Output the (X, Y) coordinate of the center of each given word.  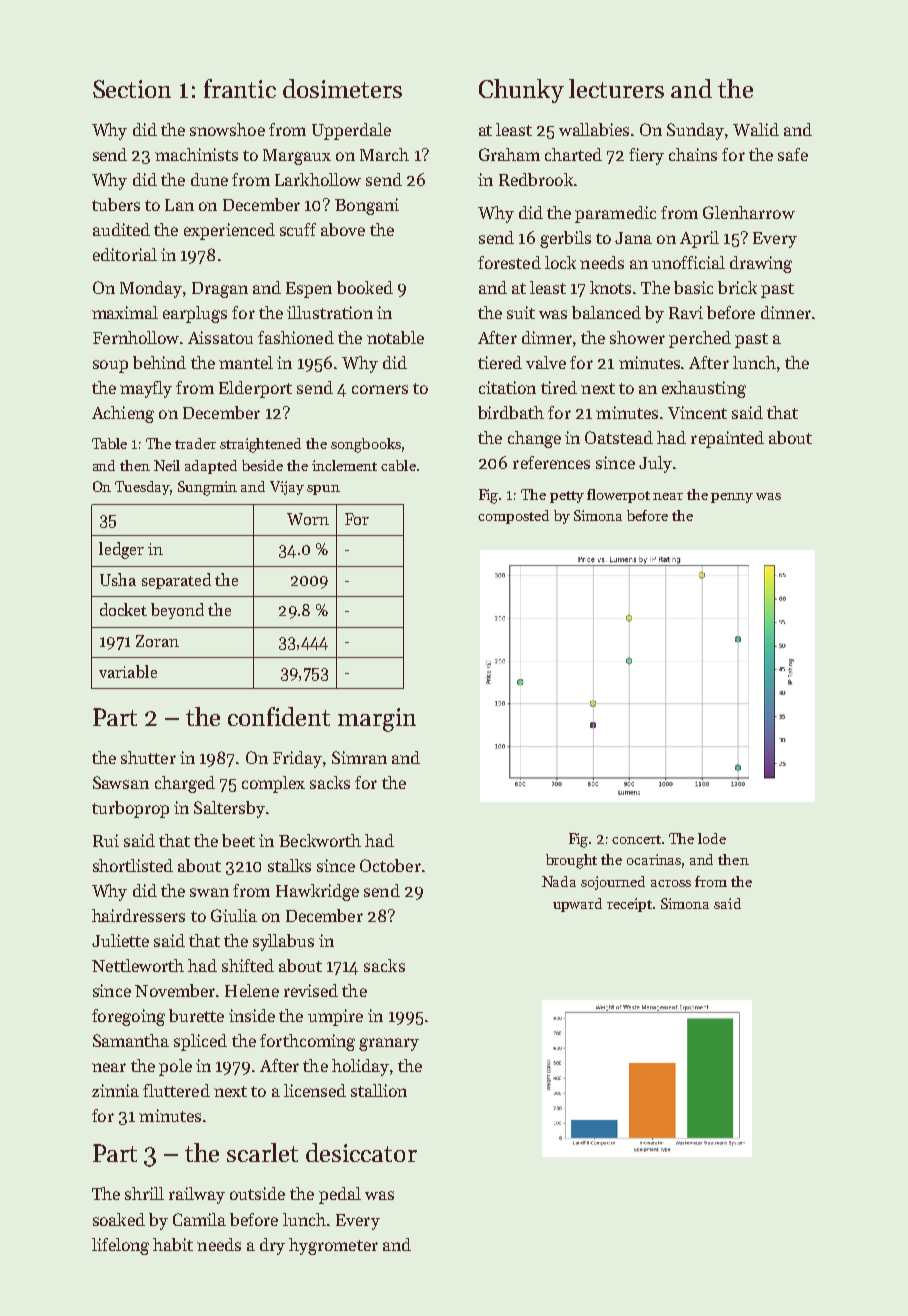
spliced (200, 1042)
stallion (379, 1090)
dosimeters (342, 88)
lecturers (616, 88)
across (671, 883)
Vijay (287, 488)
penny (732, 498)
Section (132, 89)
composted (513, 517)
